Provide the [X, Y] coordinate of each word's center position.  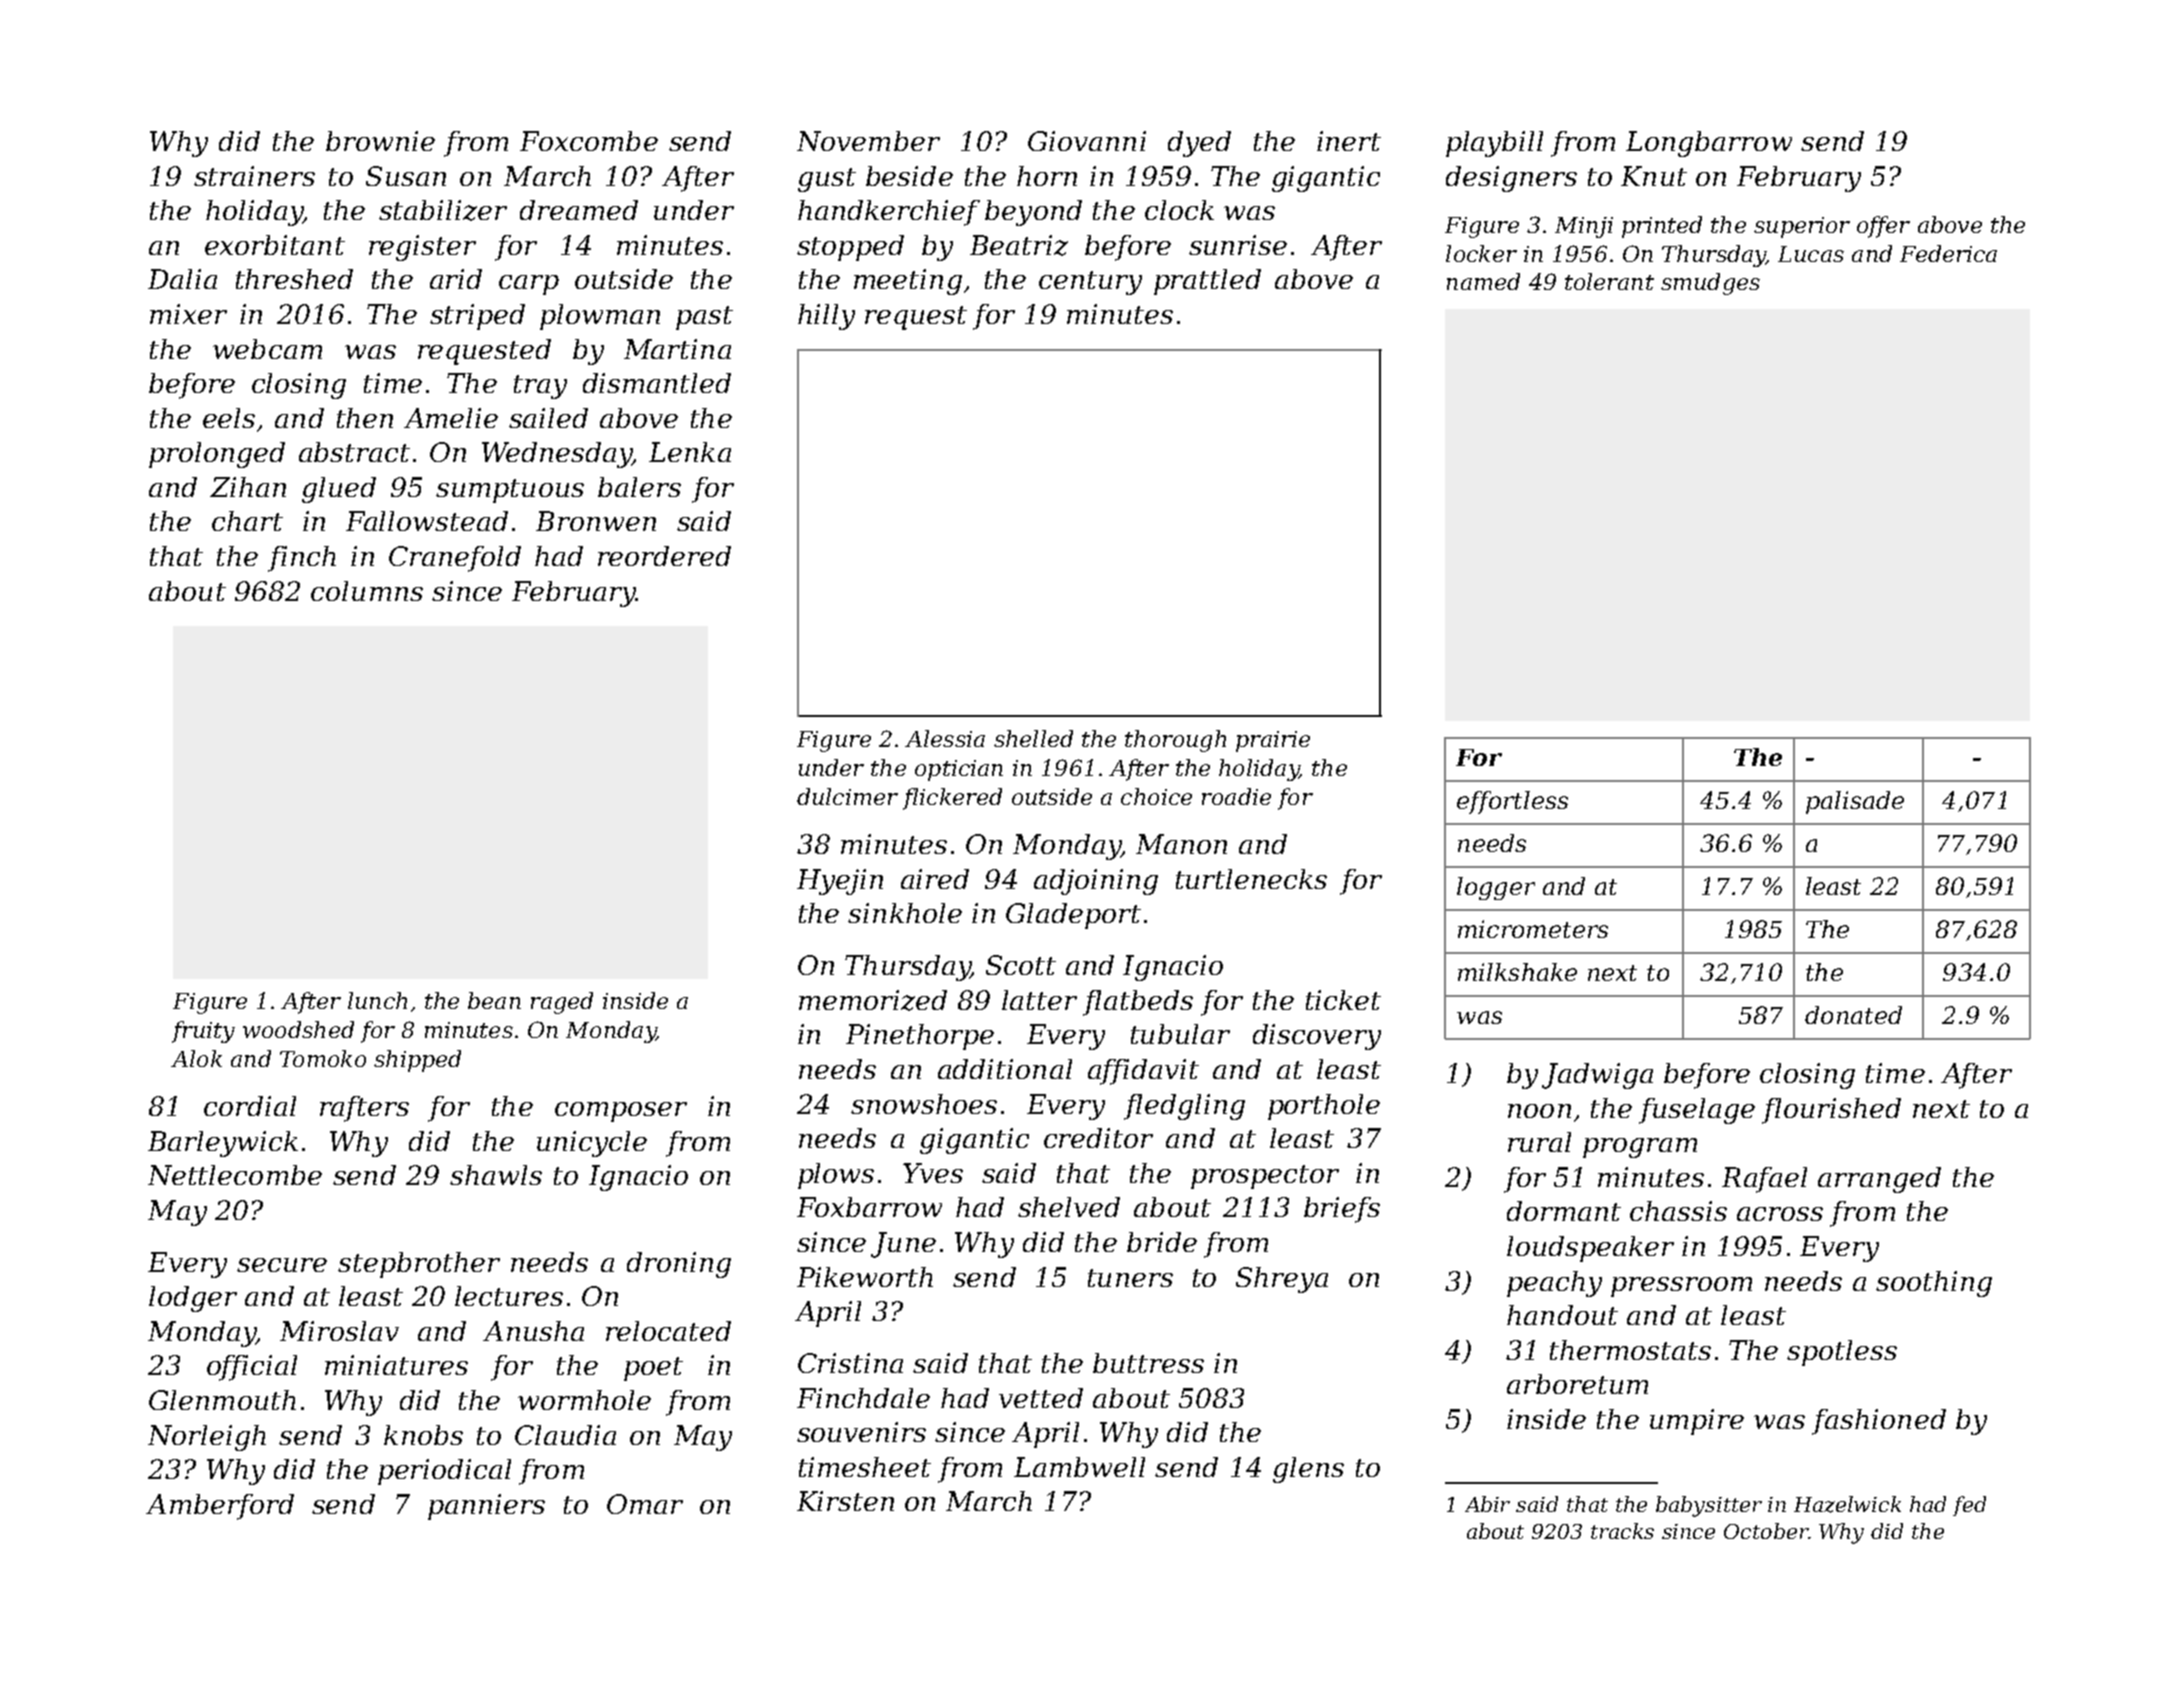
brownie [380, 141]
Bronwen [596, 521]
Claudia [565, 1435]
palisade [1855, 802]
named [1483, 281]
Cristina [850, 1363]
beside [909, 176]
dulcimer [847, 796]
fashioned [1879, 1422]
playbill [1494, 144]
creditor [1098, 1138]
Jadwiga [1597, 1076]
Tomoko [323, 1058]
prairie [1273, 741]
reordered [664, 556]
